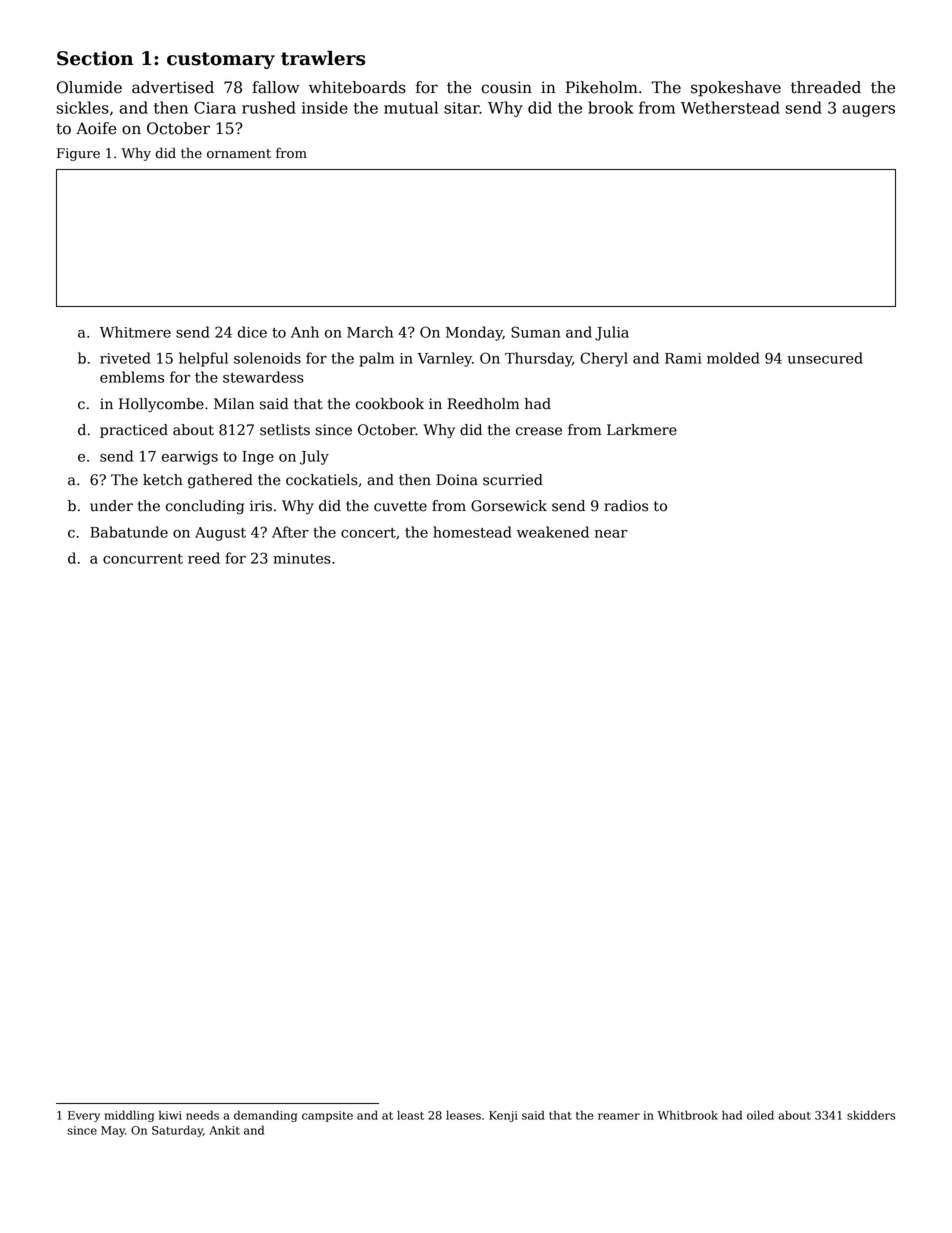  Describe the element at coordinates (760, 1115) in the document. I see `oiled` at that location.
